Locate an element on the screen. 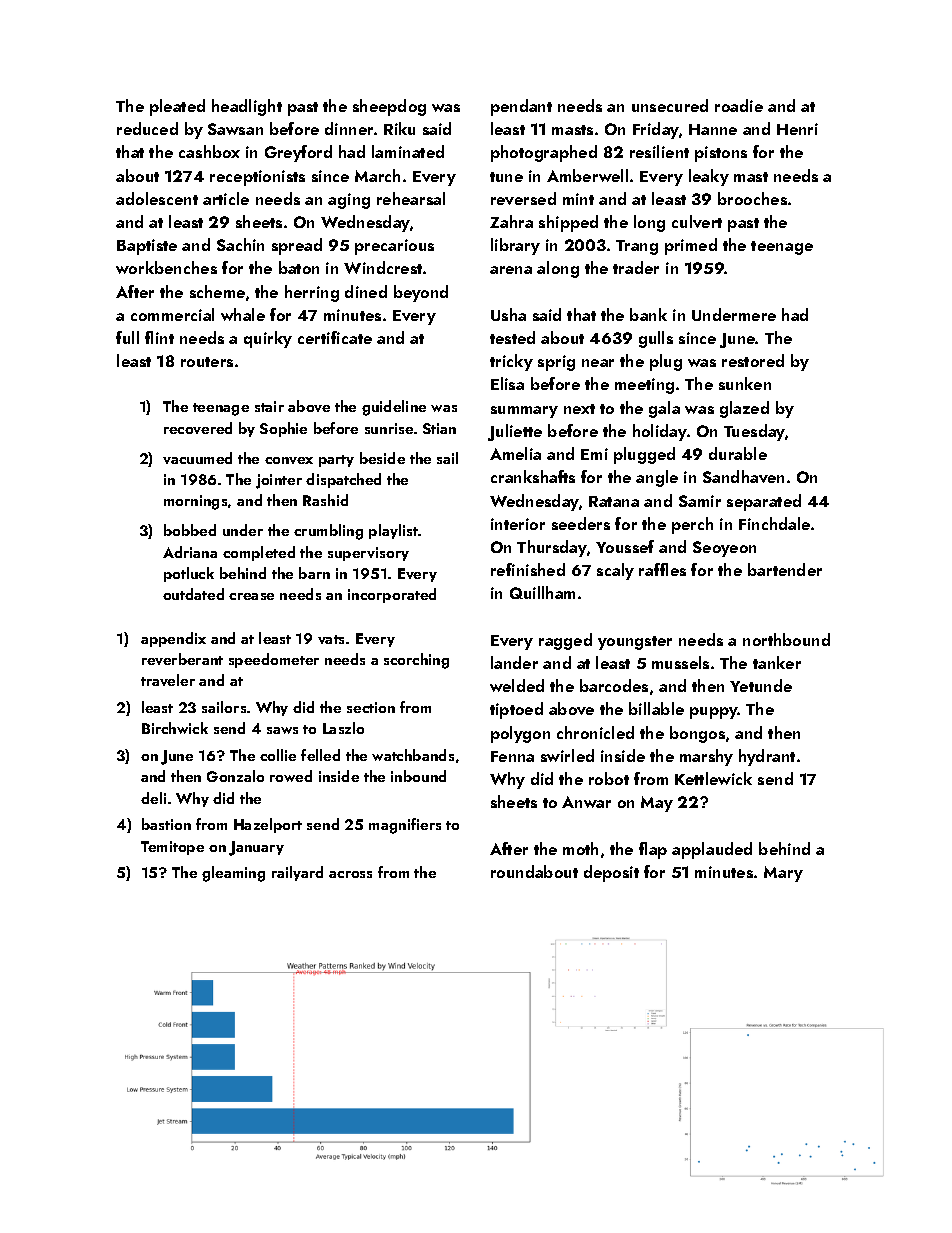  bank is located at coordinates (648, 314).
